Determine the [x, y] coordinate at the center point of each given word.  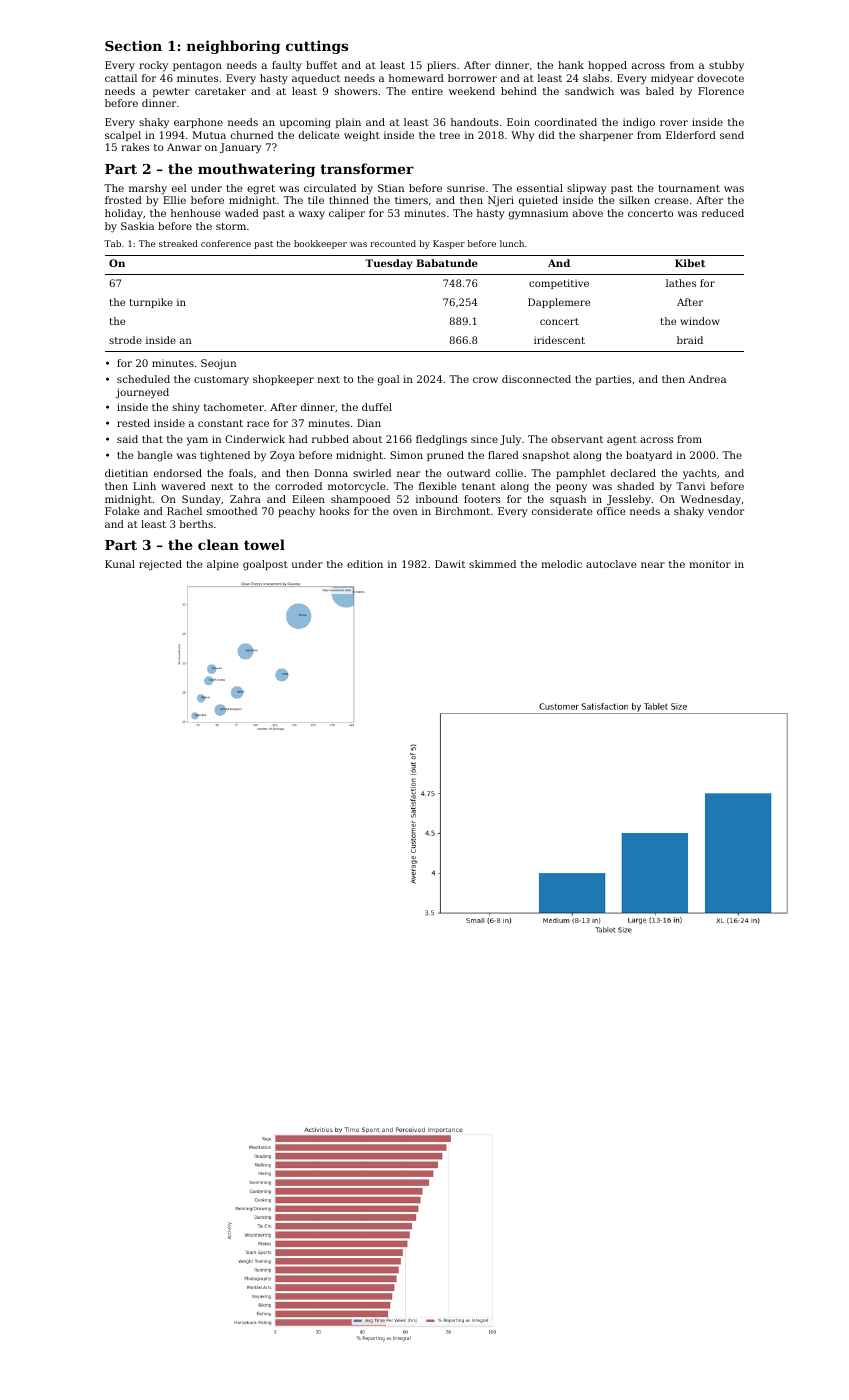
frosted [123, 200]
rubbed [330, 439]
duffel [377, 407]
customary [221, 381]
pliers [441, 66]
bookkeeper [320, 244]
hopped [607, 66]
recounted [393, 243]
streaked [178, 243]
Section [133, 45]
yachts [700, 474]
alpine [223, 565]
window [700, 321]
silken [634, 200]
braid [690, 340]
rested [133, 423]
